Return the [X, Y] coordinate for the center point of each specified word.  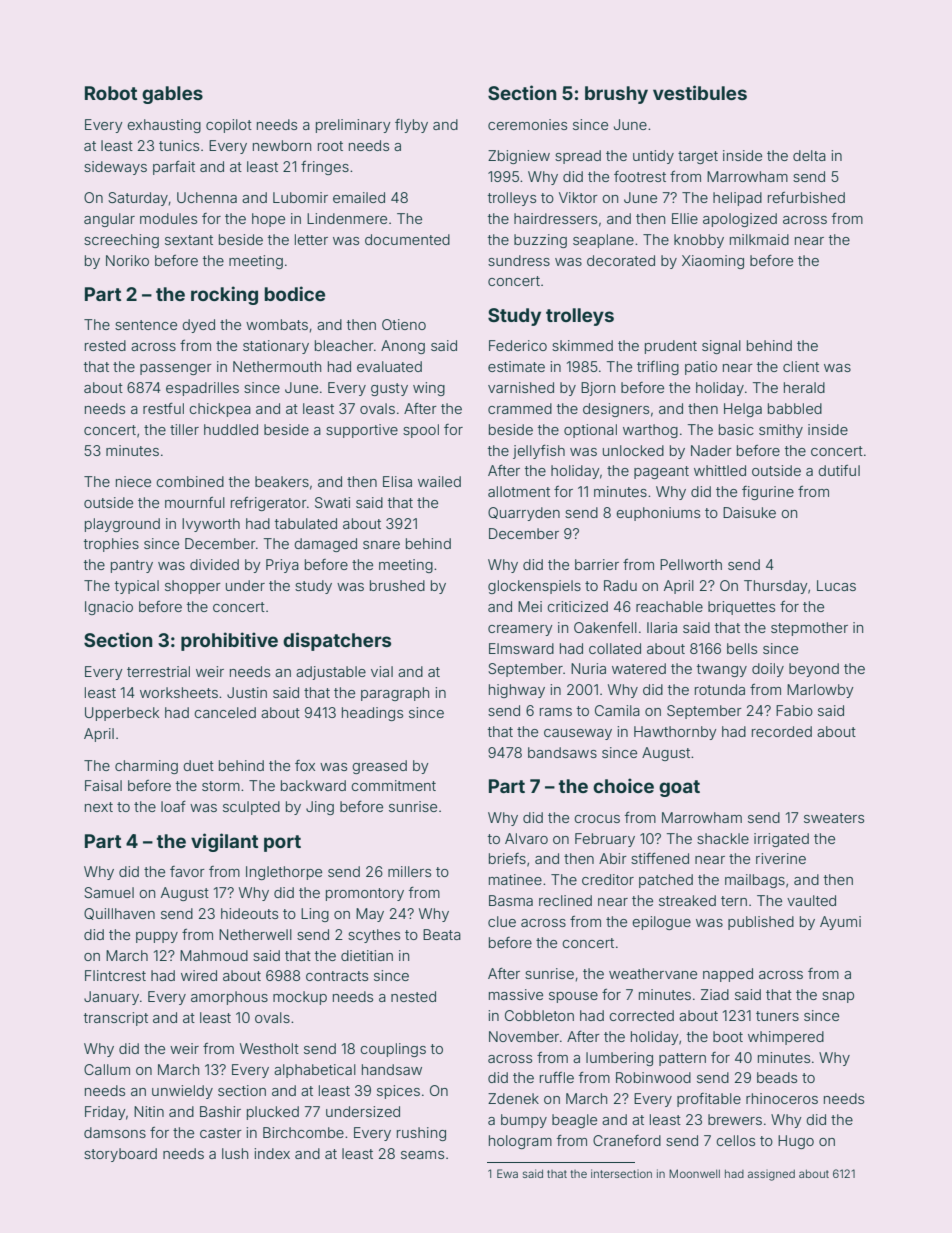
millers [409, 871]
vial [382, 671]
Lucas [836, 585]
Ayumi [840, 923]
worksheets [179, 692]
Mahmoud [214, 955]
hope [268, 220]
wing [429, 389]
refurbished [806, 197]
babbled [795, 408]
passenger [176, 369]
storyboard [120, 1155]
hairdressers [555, 218]
